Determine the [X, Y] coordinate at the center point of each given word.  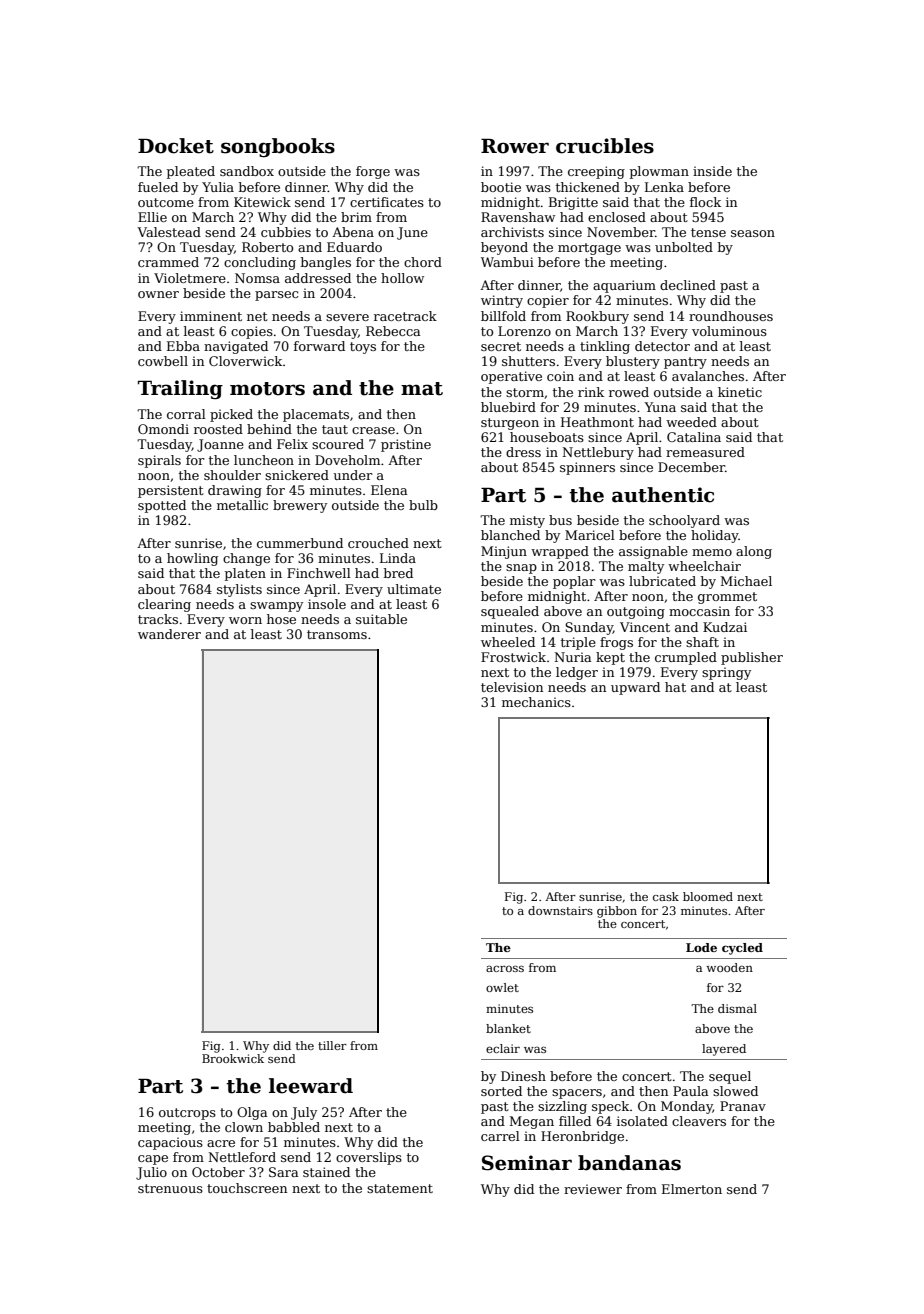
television [512, 687]
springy [726, 673]
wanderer [169, 634]
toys [363, 348]
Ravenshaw [518, 217]
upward [635, 688]
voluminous [729, 331]
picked [231, 415]
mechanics [536, 702]
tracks [158, 619]
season [753, 233]
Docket [176, 146]
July [304, 1113]
